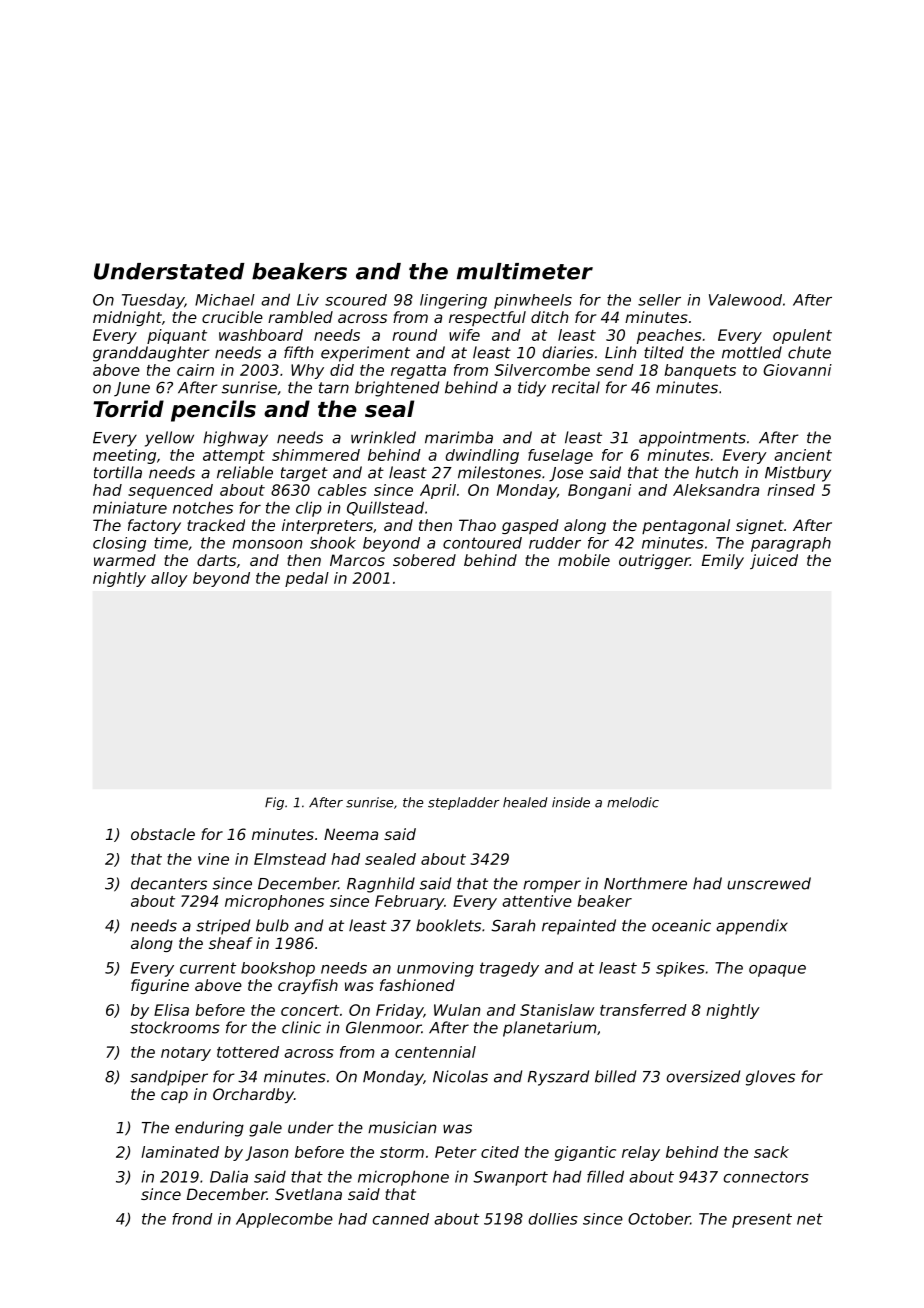 This document has height=1308, width=924. Describe the element at coordinates (128, 409) in the document. I see `Torrid` at that location.
